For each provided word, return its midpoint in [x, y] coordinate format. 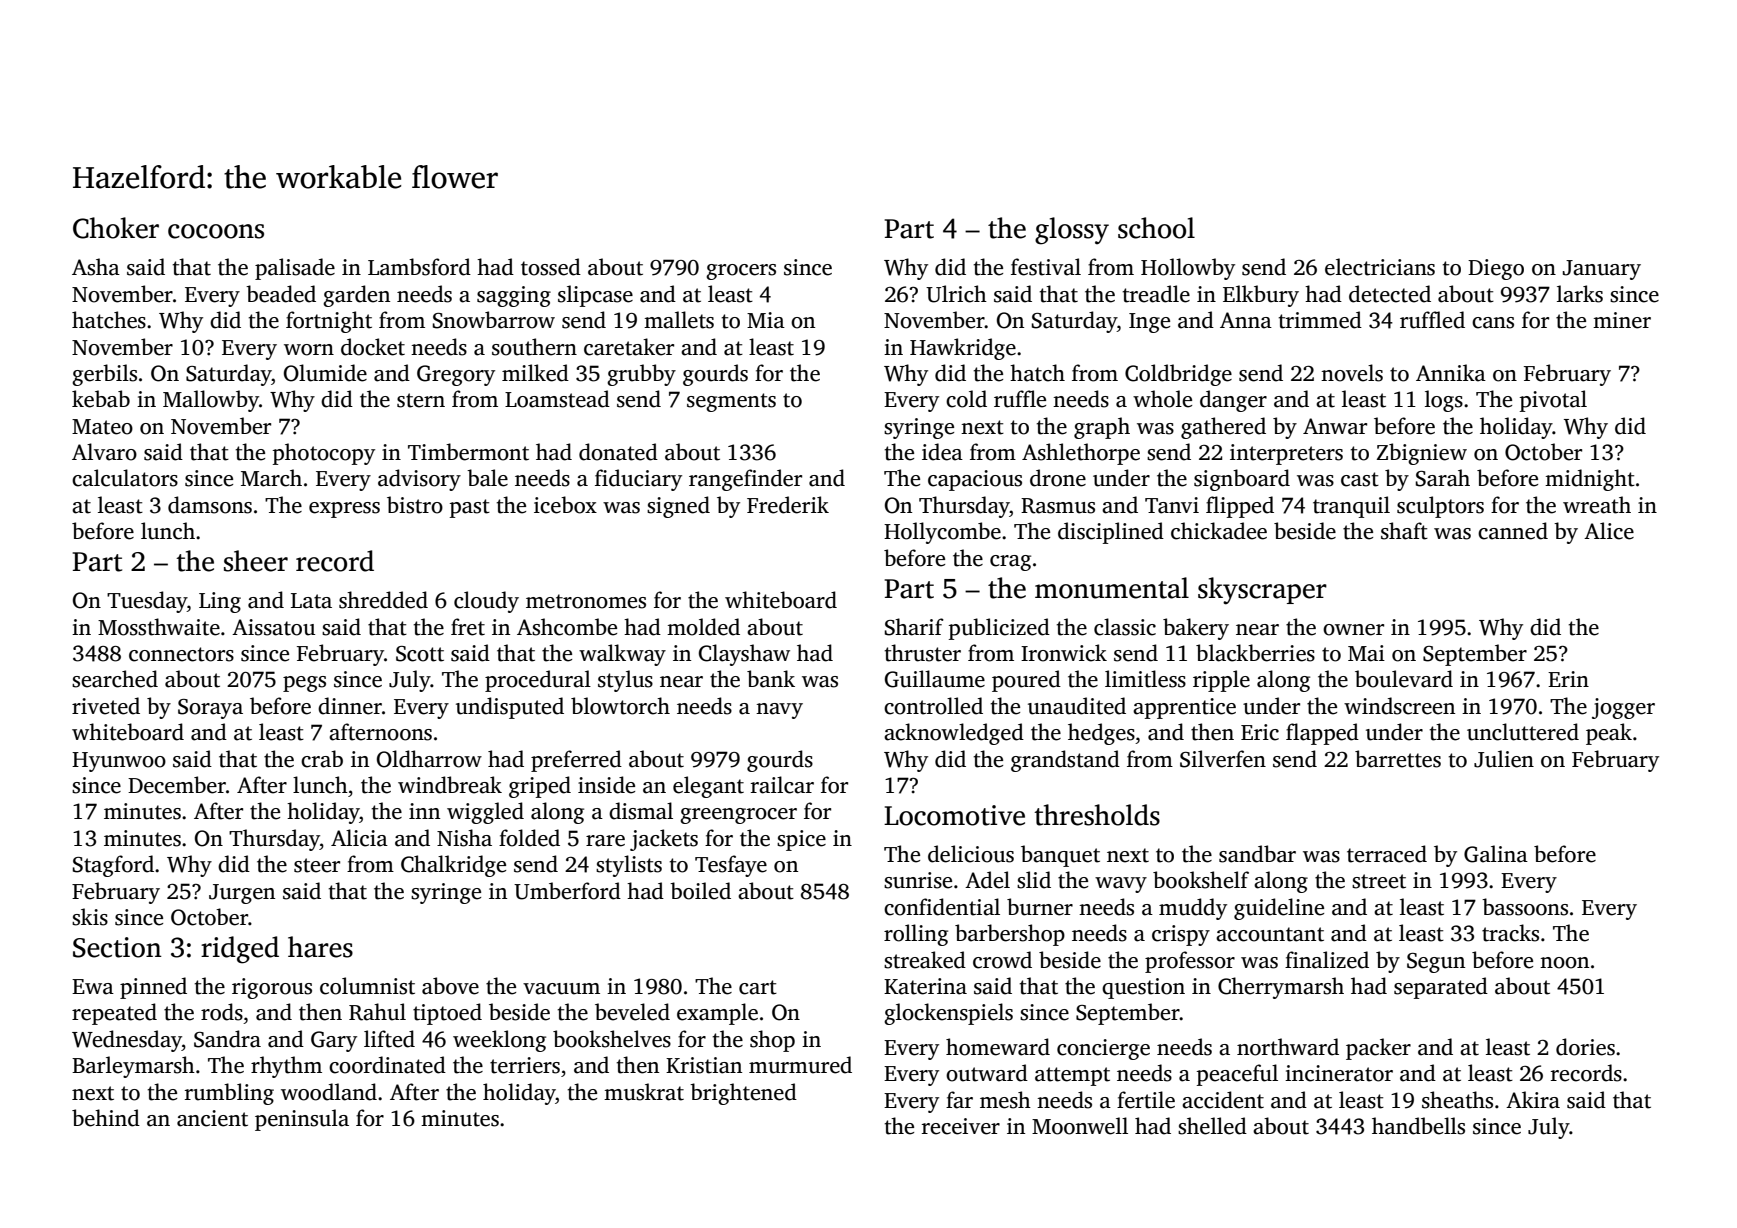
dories [1585, 1047]
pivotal [1553, 401]
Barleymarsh [133, 1067]
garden [356, 296]
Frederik [788, 505]
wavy [1121, 885]
